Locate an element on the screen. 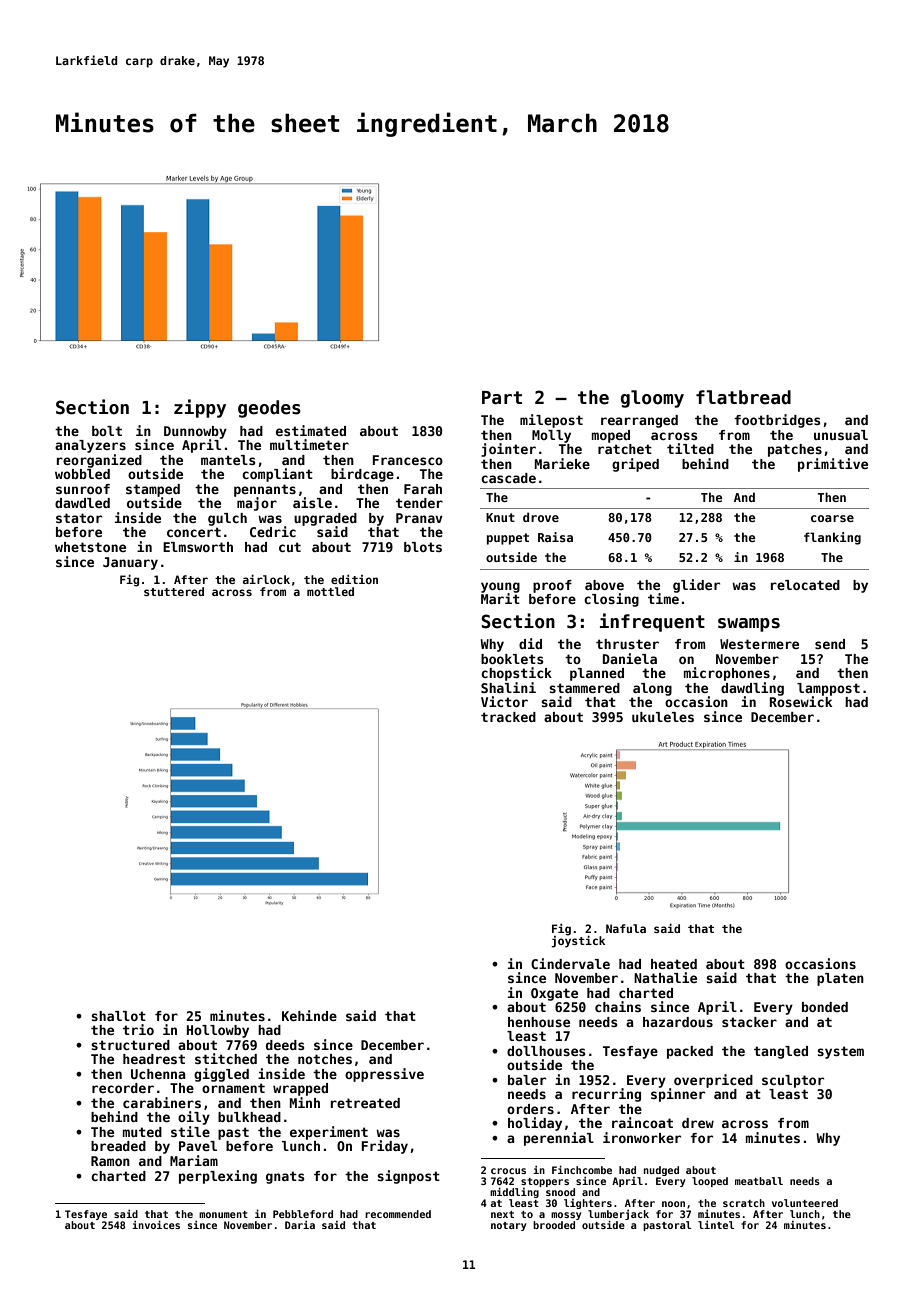  flatbread is located at coordinates (743, 397).
